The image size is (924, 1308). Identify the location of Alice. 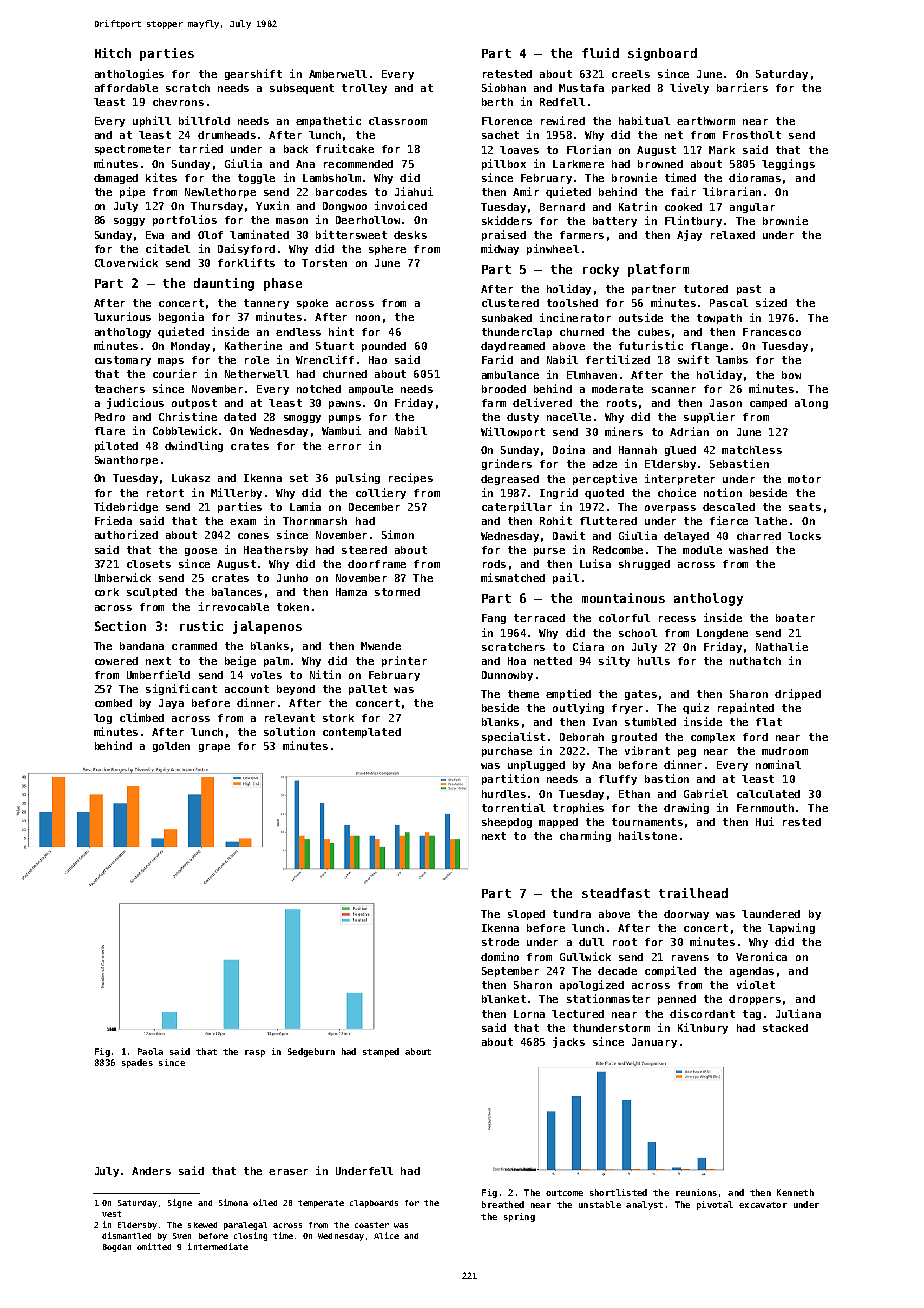
(386, 1235).
